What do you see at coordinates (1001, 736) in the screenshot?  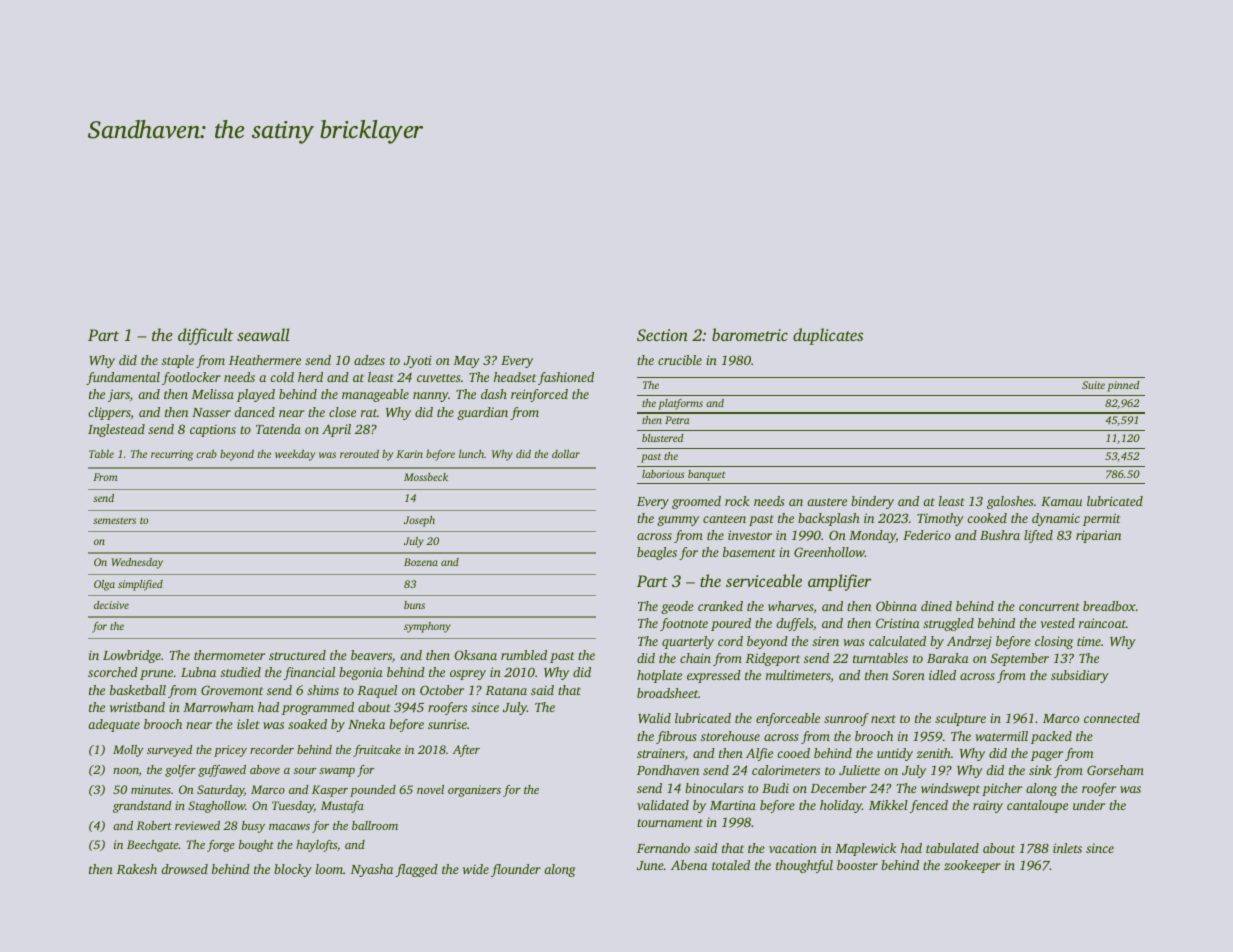 I see `watermill` at bounding box center [1001, 736].
